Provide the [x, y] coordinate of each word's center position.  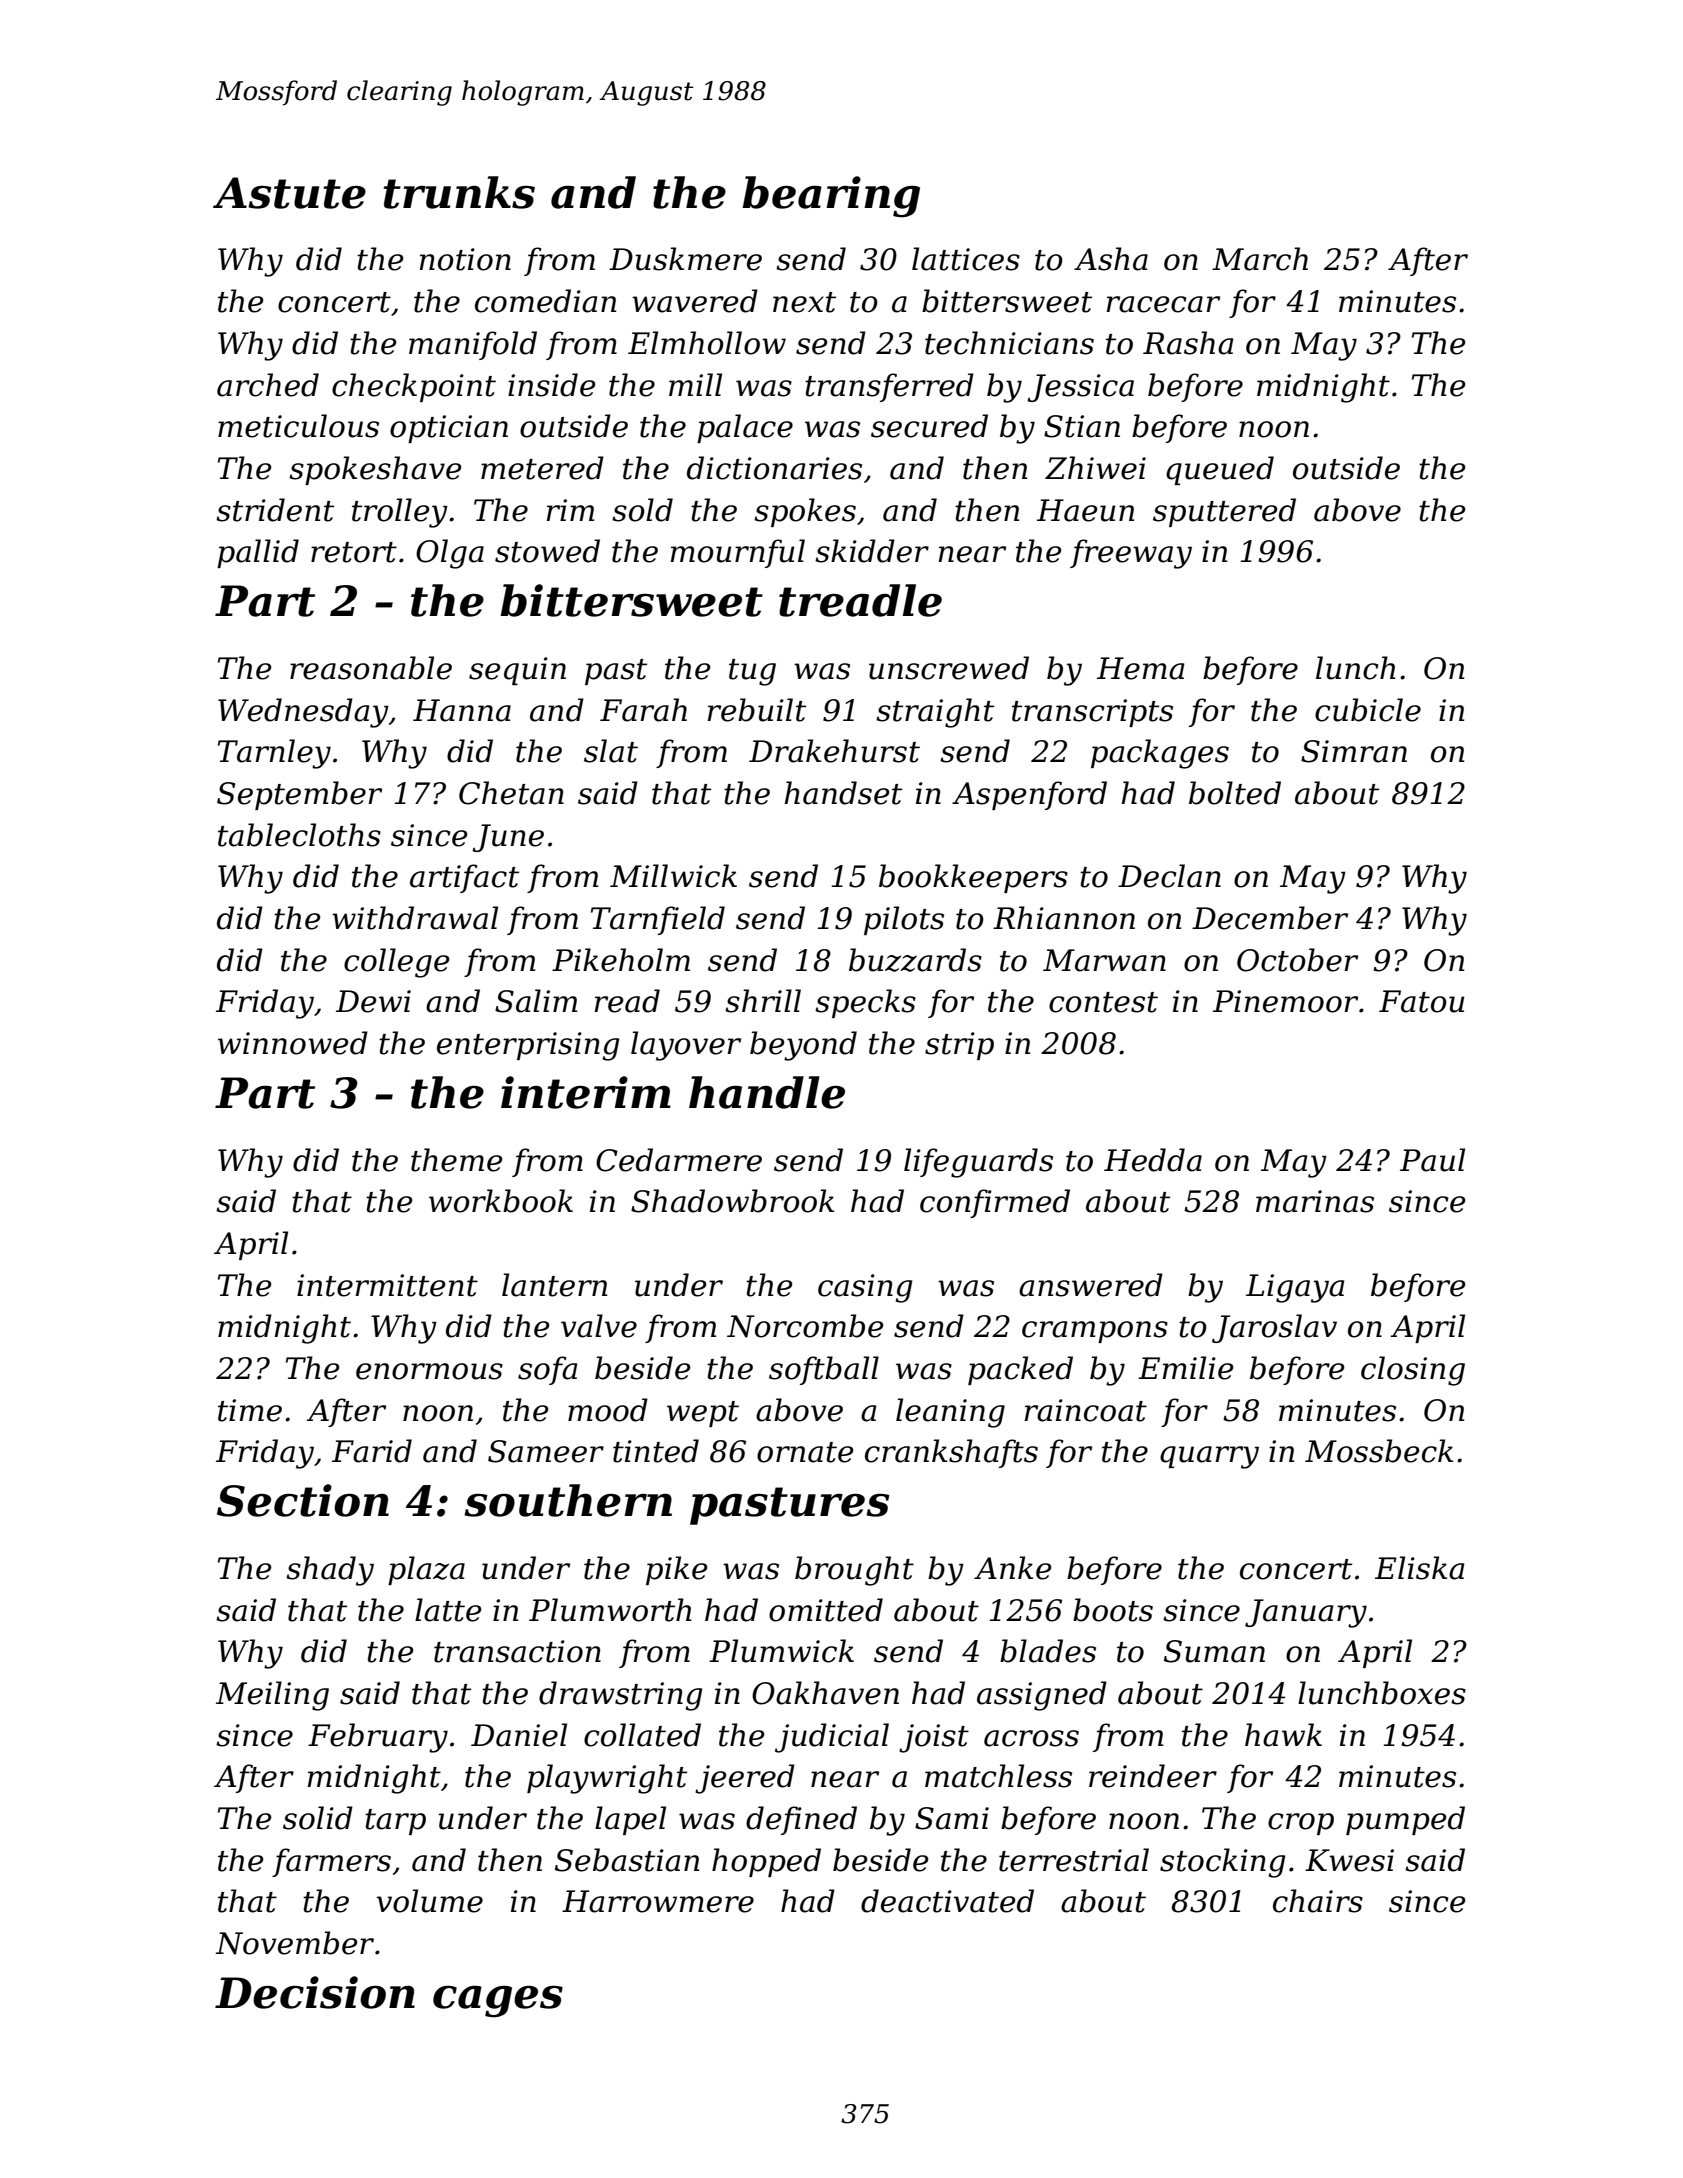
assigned [1042, 1696]
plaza [426, 1570]
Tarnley [274, 754]
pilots [904, 920]
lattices [966, 259]
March [1260, 259]
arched [268, 385]
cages [498, 2001]
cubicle [1368, 710]
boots [1113, 1610]
